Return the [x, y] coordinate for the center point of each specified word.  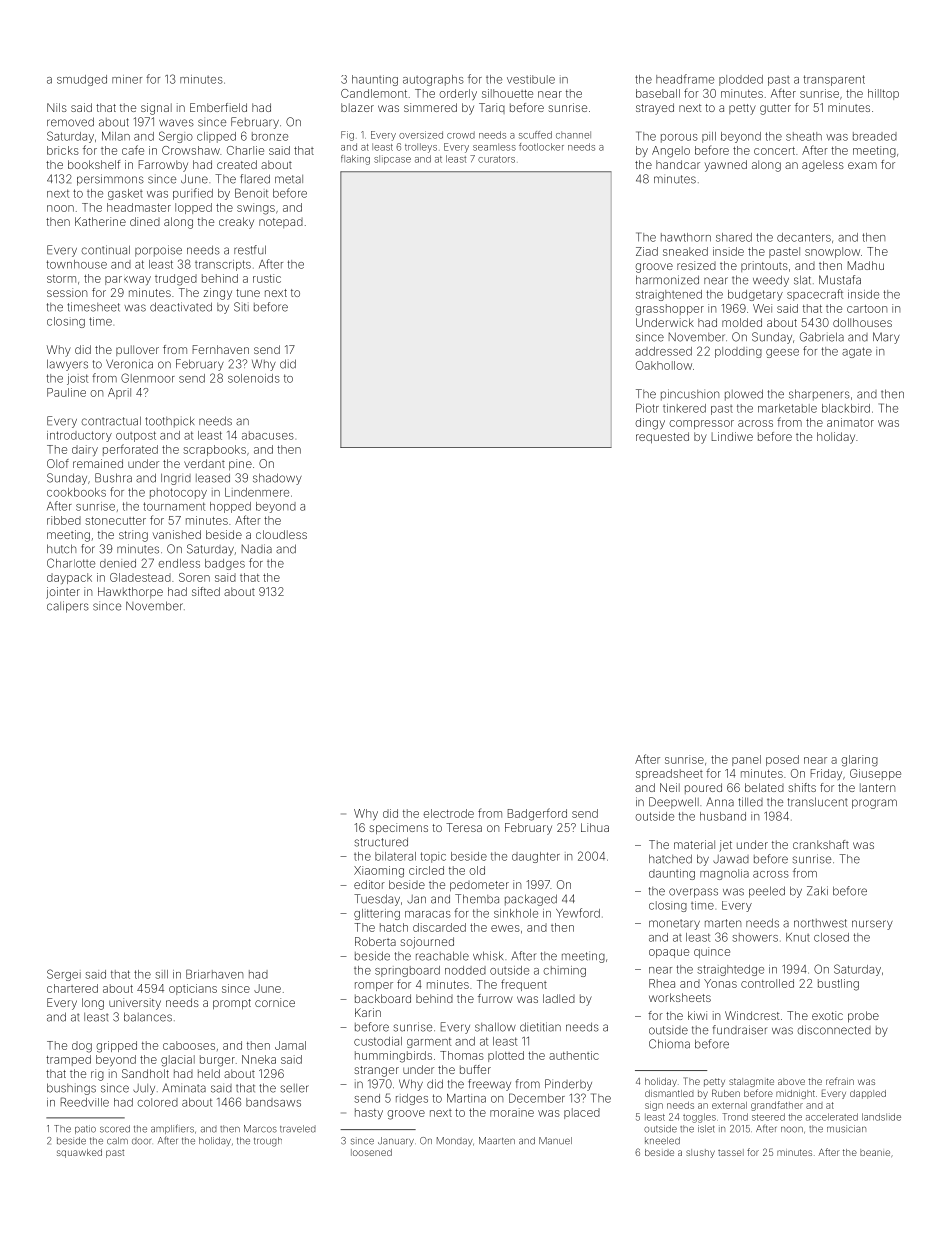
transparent [834, 80]
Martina [466, 1098]
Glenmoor [148, 378]
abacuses [268, 435]
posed [782, 760]
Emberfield [218, 107]
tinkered [684, 408]
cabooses [189, 1045]
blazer [357, 107]
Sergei [64, 975]
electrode [448, 813]
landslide [881, 1117]
